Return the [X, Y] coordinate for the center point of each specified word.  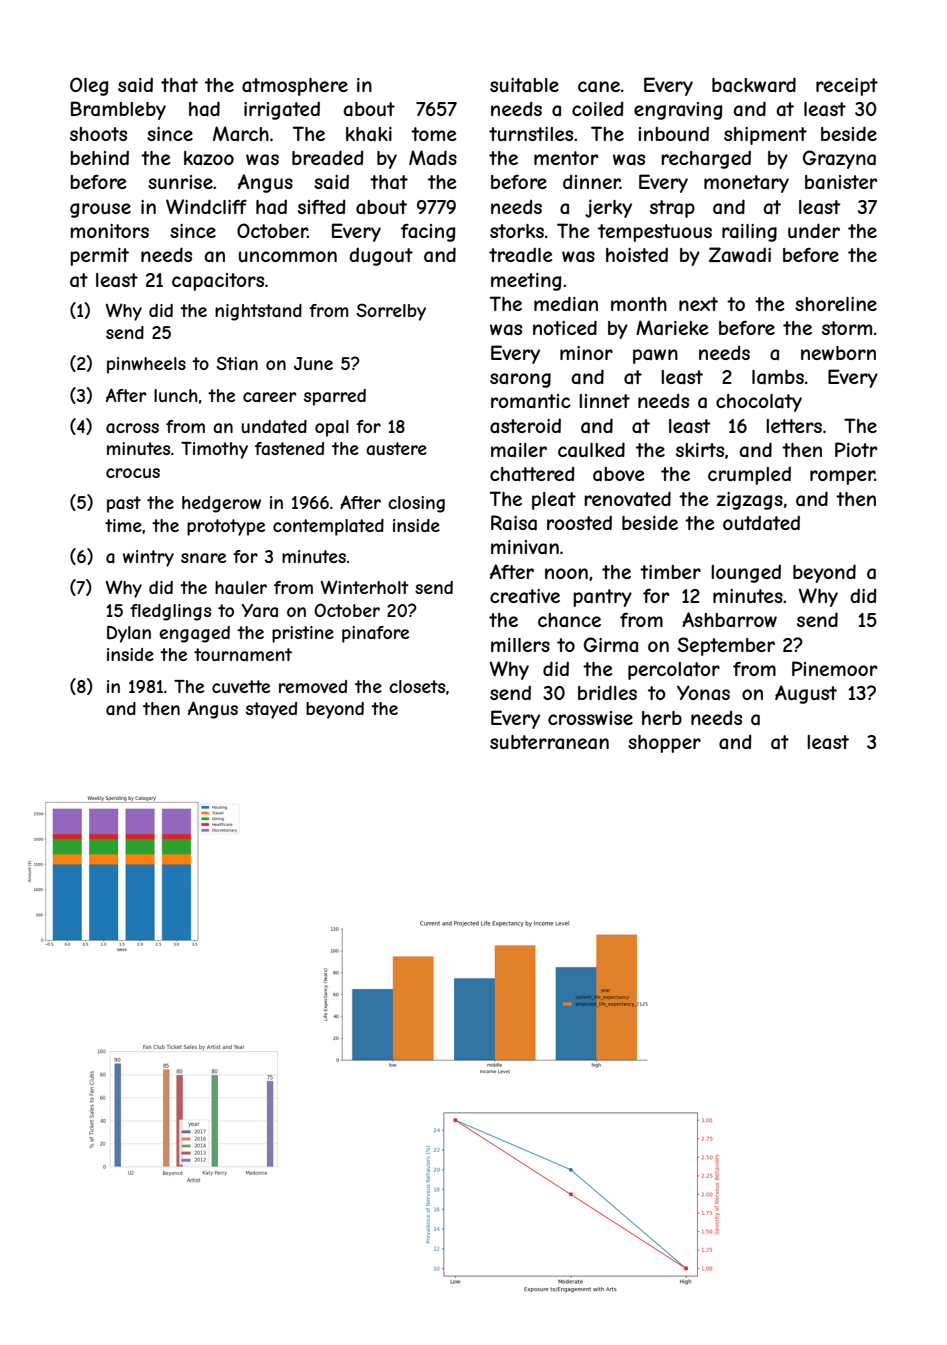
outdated [761, 523]
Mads [433, 158]
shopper [664, 744]
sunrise [180, 182]
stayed [271, 710]
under [814, 230]
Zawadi [740, 255]
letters [794, 426]
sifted [321, 206]
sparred [335, 397]
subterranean [549, 742]
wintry [148, 558]
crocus [133, 473]
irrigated [282, 110]
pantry [602, 598]
